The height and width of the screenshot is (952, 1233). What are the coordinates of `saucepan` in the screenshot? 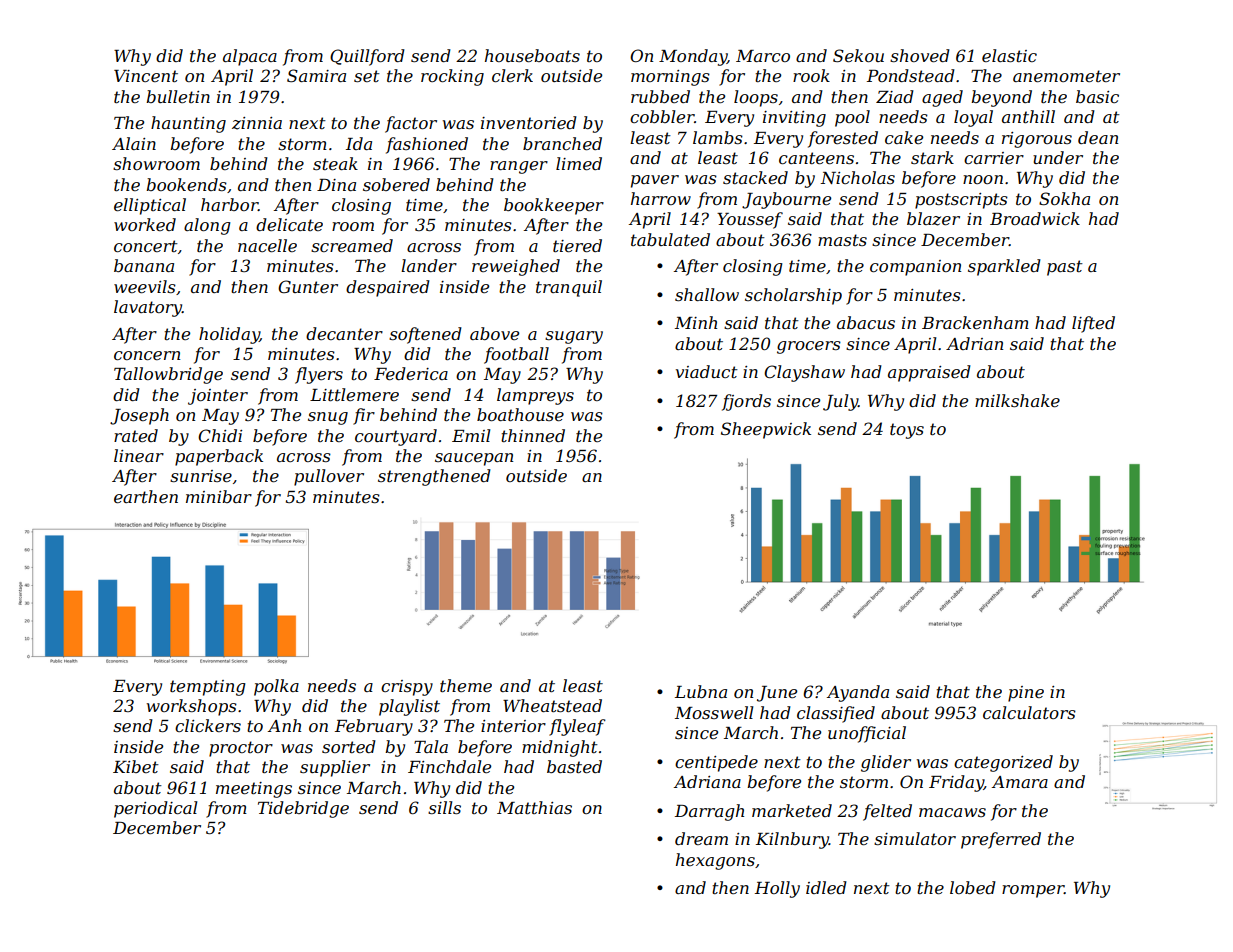 It's located at (474, 459).
